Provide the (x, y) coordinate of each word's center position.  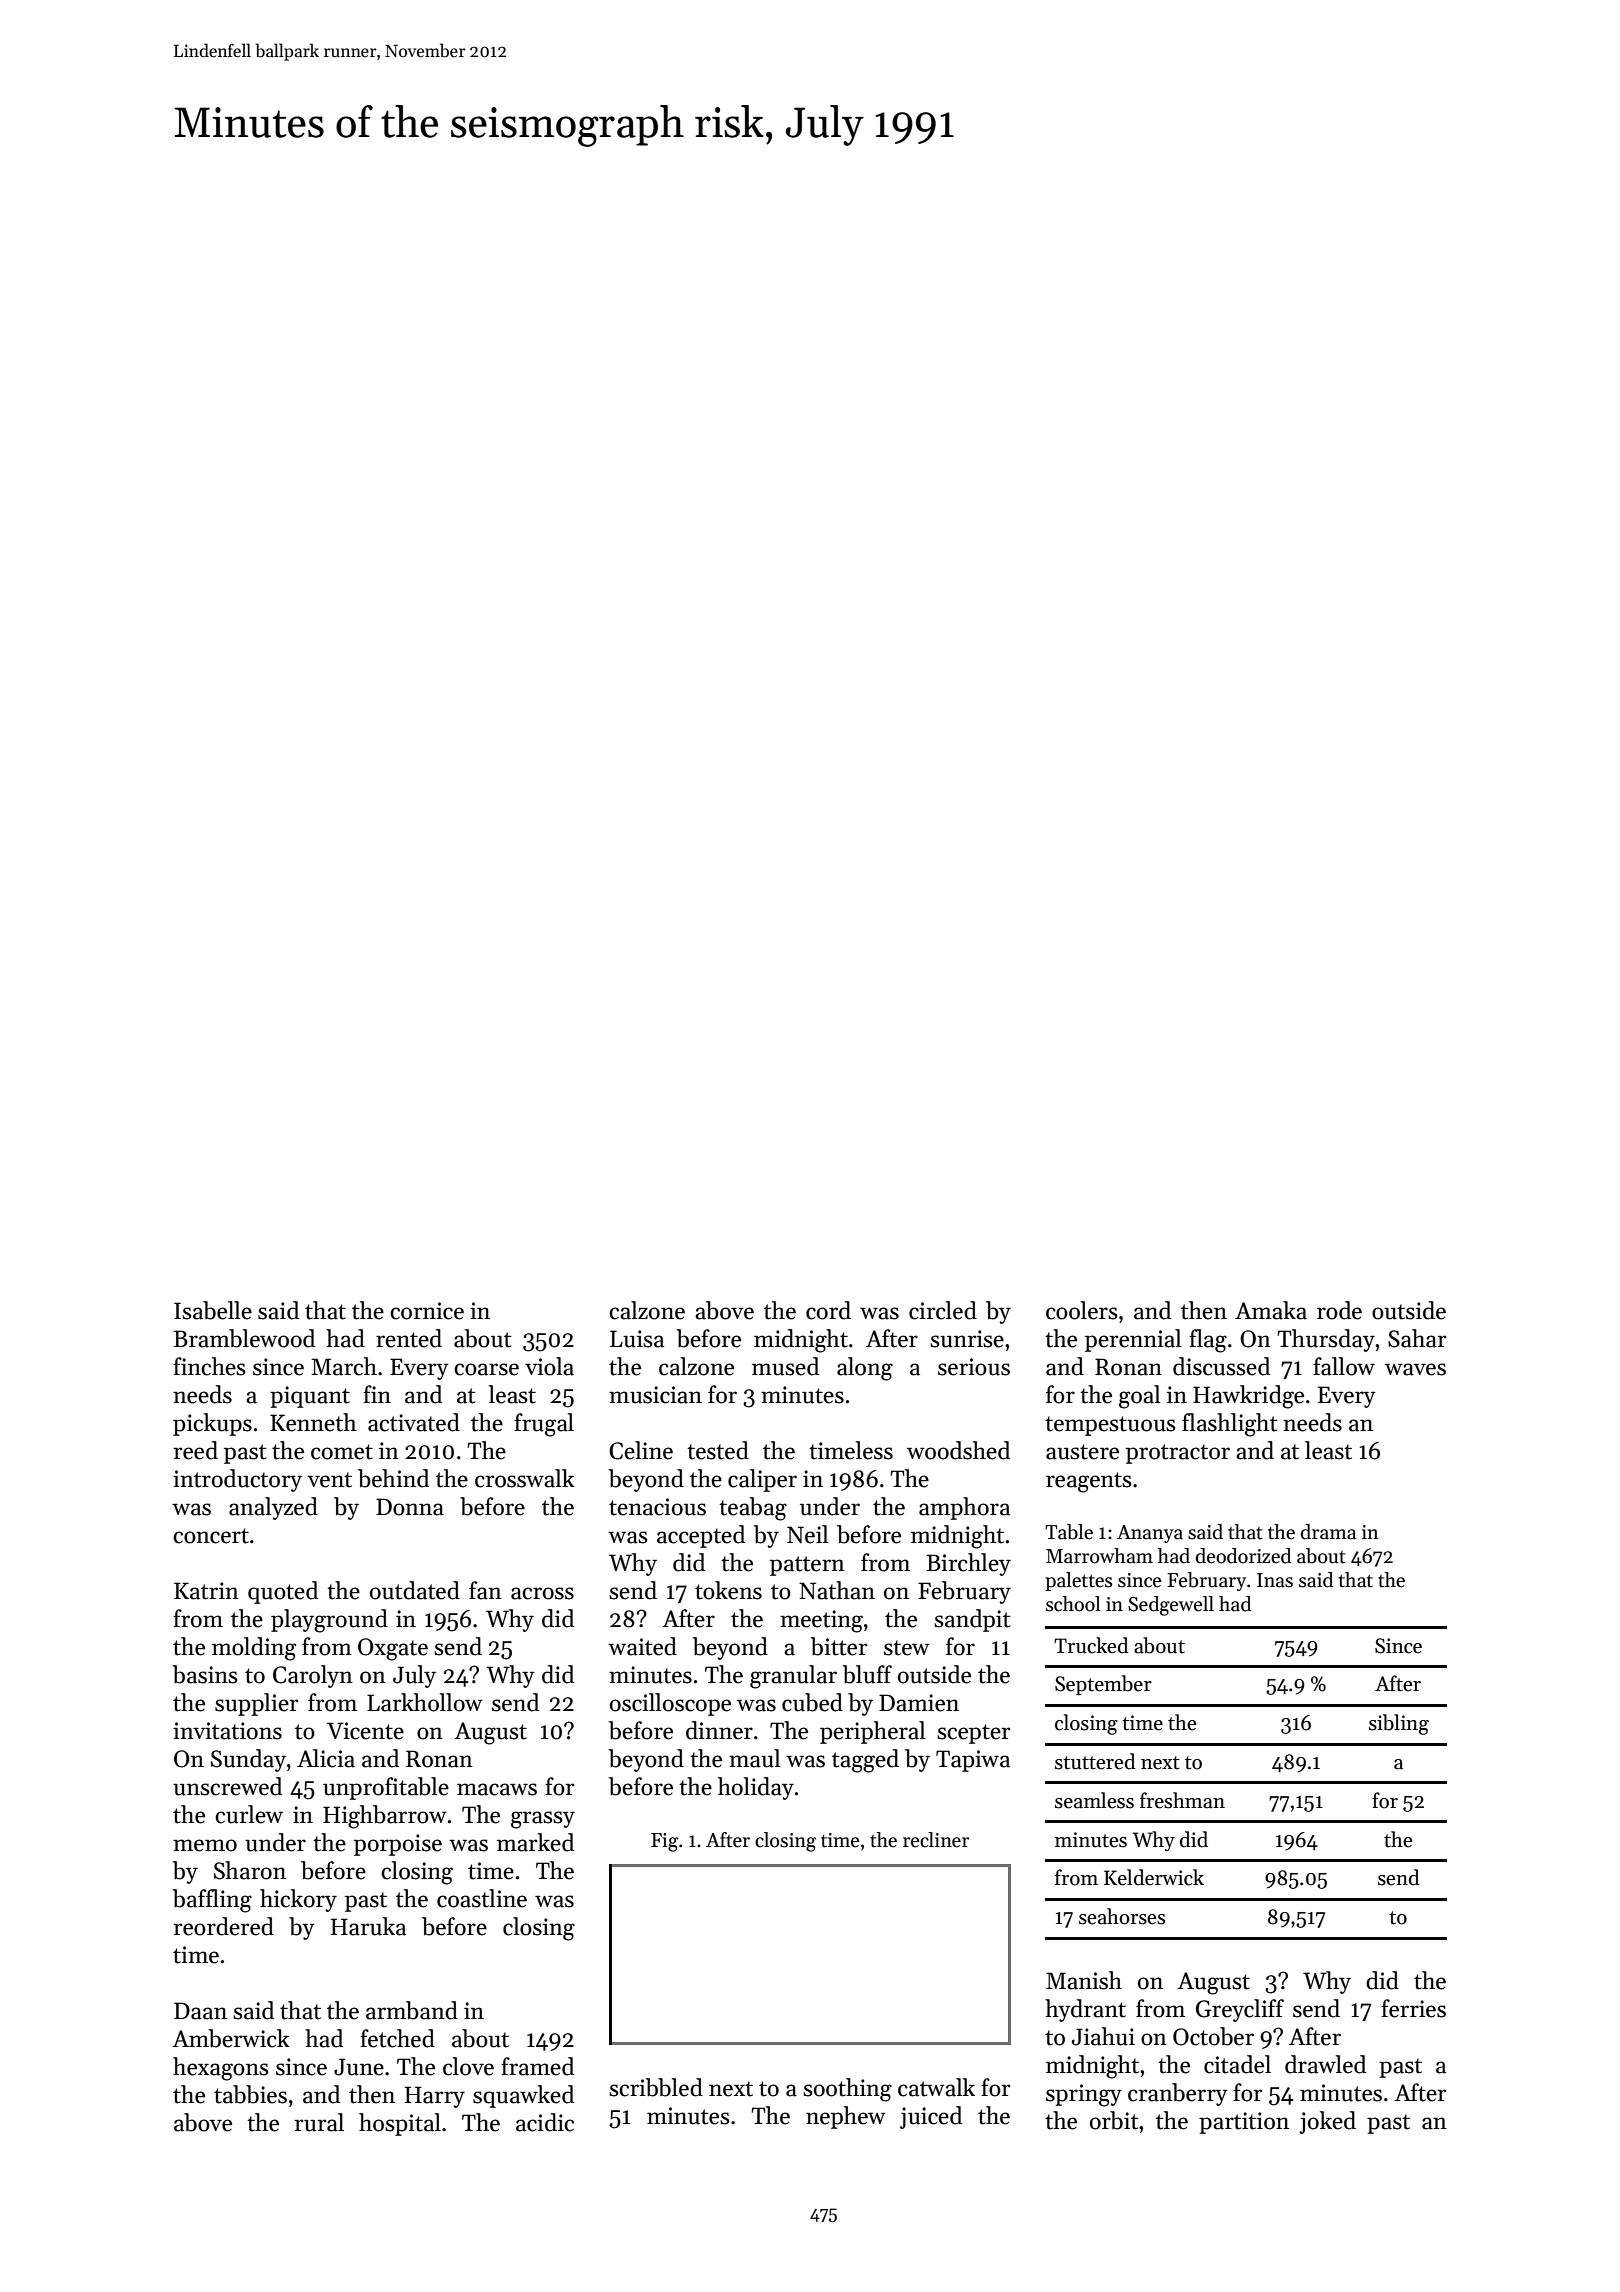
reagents (1088, 1482)
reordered (224, 1926)
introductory (237, 1480)
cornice (427, 1311)
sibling (1399, 1724)
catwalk (936, 2087)
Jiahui (1103, 2036)
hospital (400, 2124)
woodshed (958, 1450)
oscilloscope (670, 1704)
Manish (1084, 1980)
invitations (227, 1731)
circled (943, 1310)
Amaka (1271, 1310)
